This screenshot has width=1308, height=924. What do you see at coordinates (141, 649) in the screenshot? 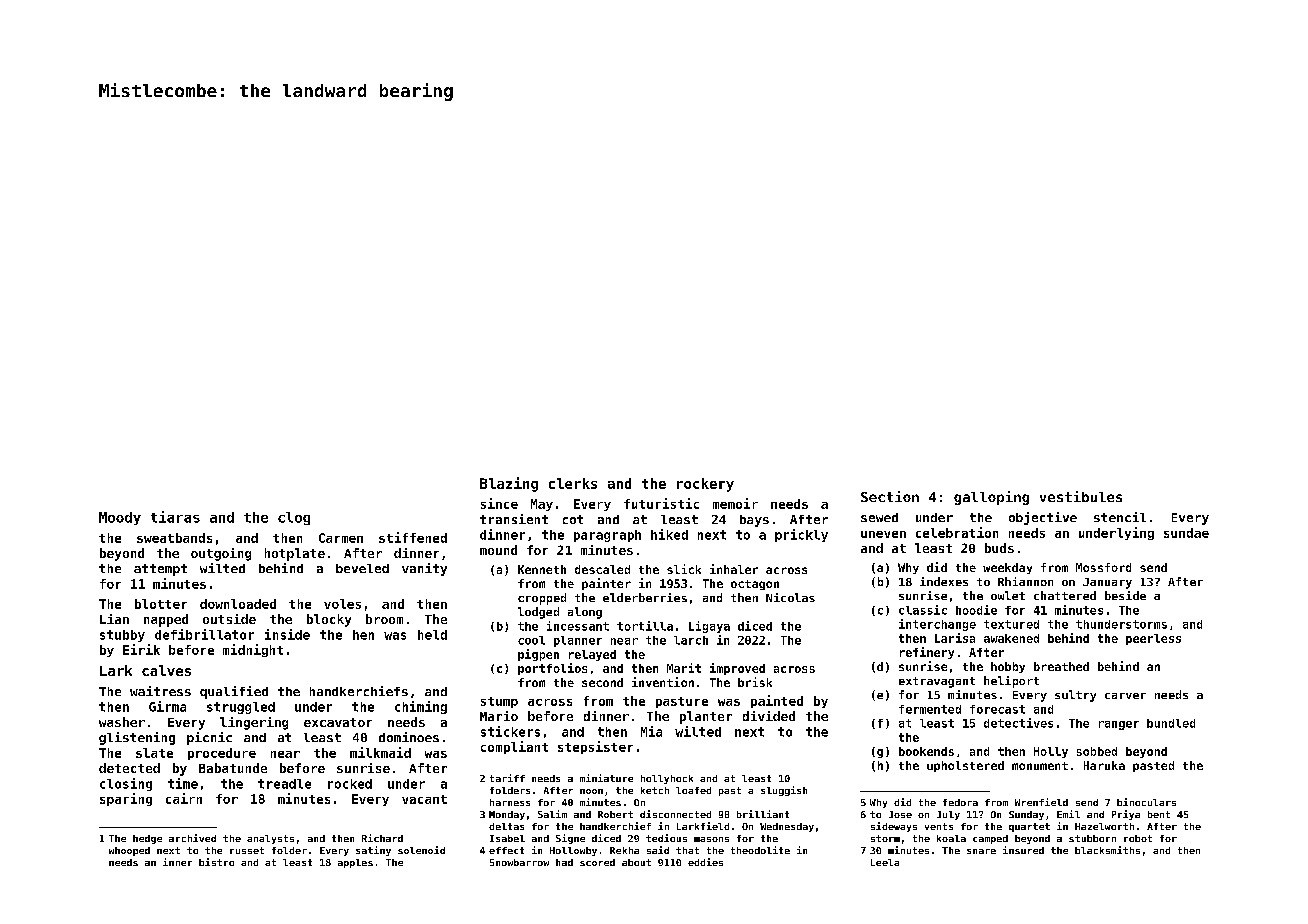
I see `Eirik` at bounding box center [141, 649].
